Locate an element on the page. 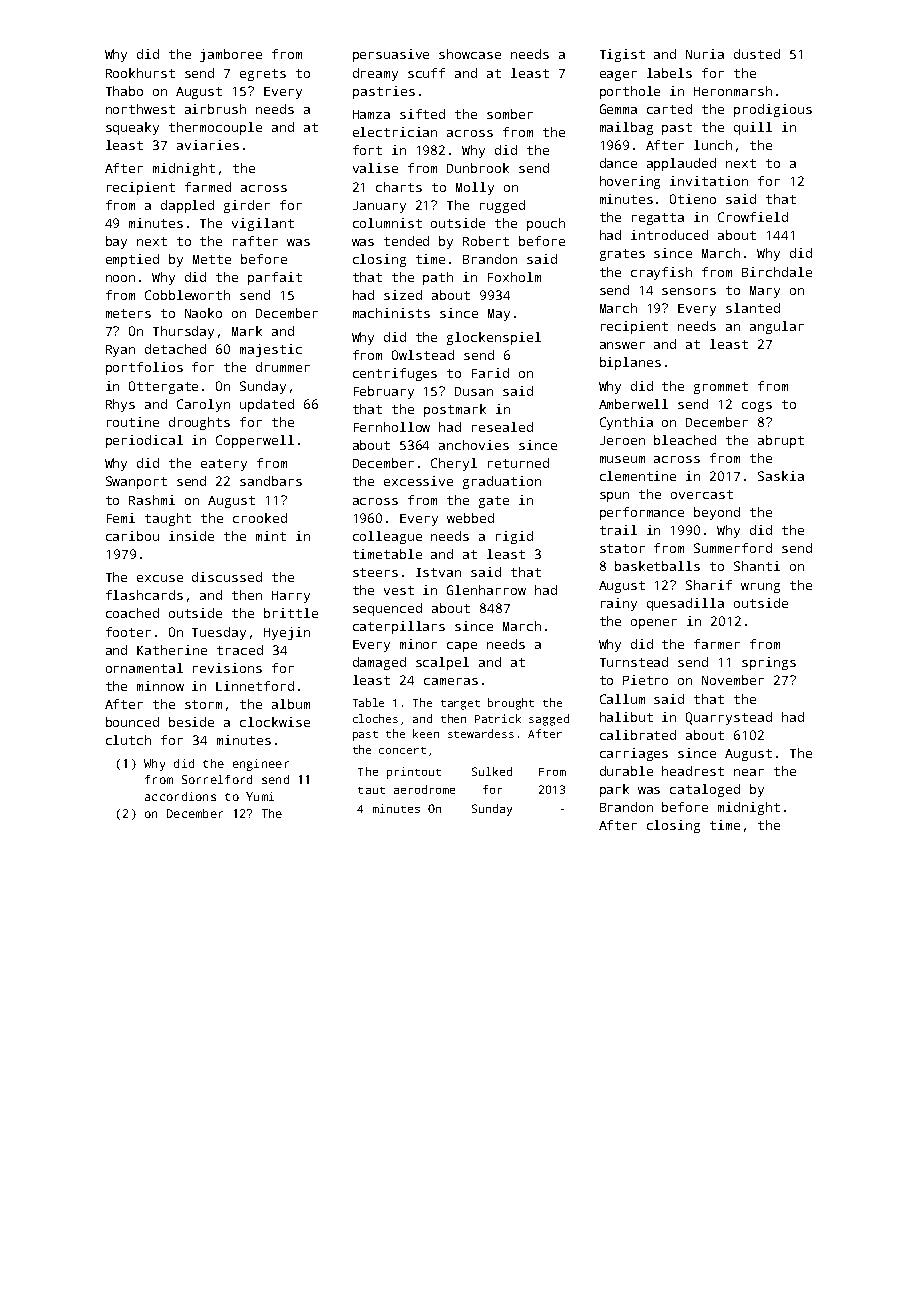 The width and height of the image is (924, 1308). clementine is located at coordinates (638, 476).
